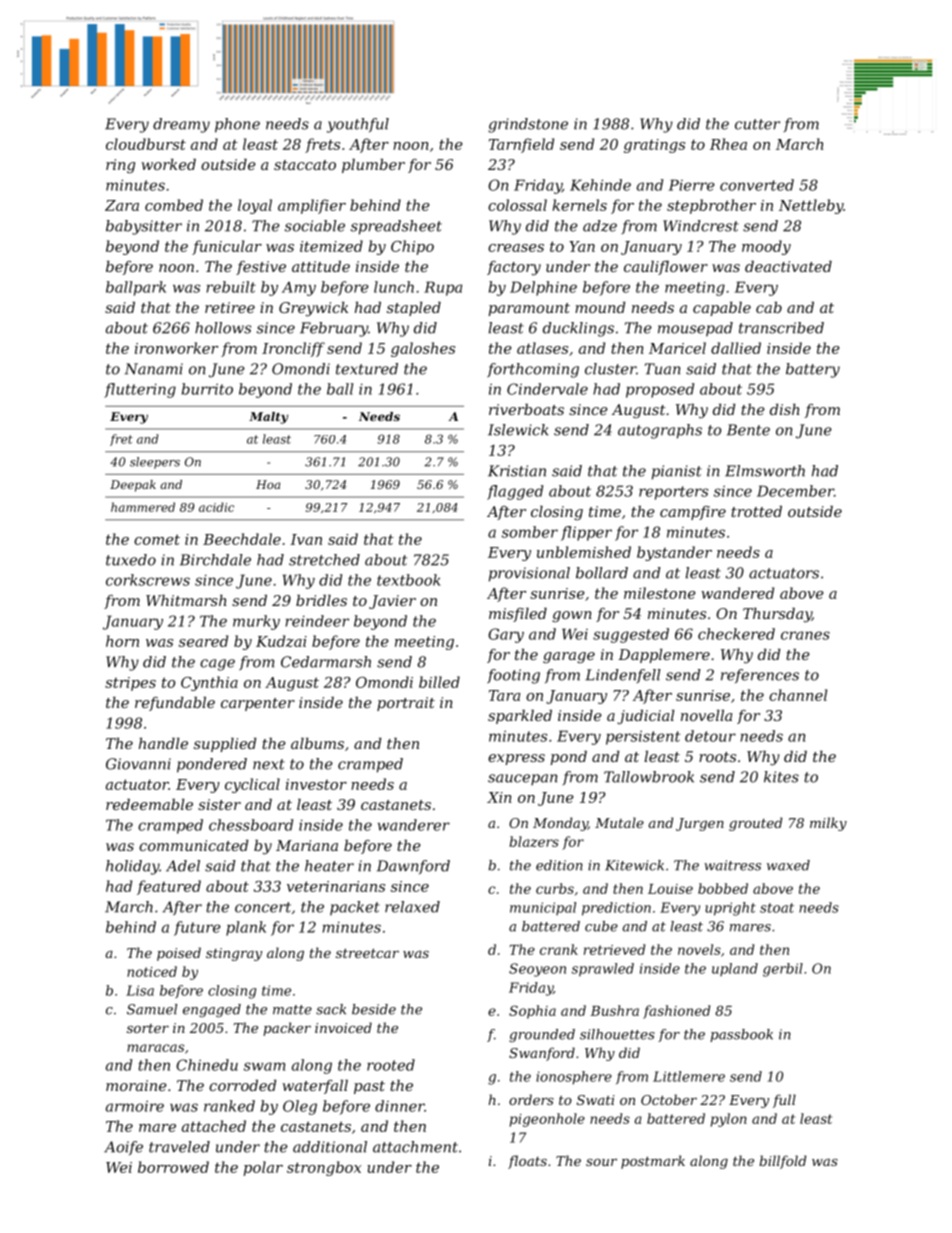  I want to click on plumber, so click(373, 166).
